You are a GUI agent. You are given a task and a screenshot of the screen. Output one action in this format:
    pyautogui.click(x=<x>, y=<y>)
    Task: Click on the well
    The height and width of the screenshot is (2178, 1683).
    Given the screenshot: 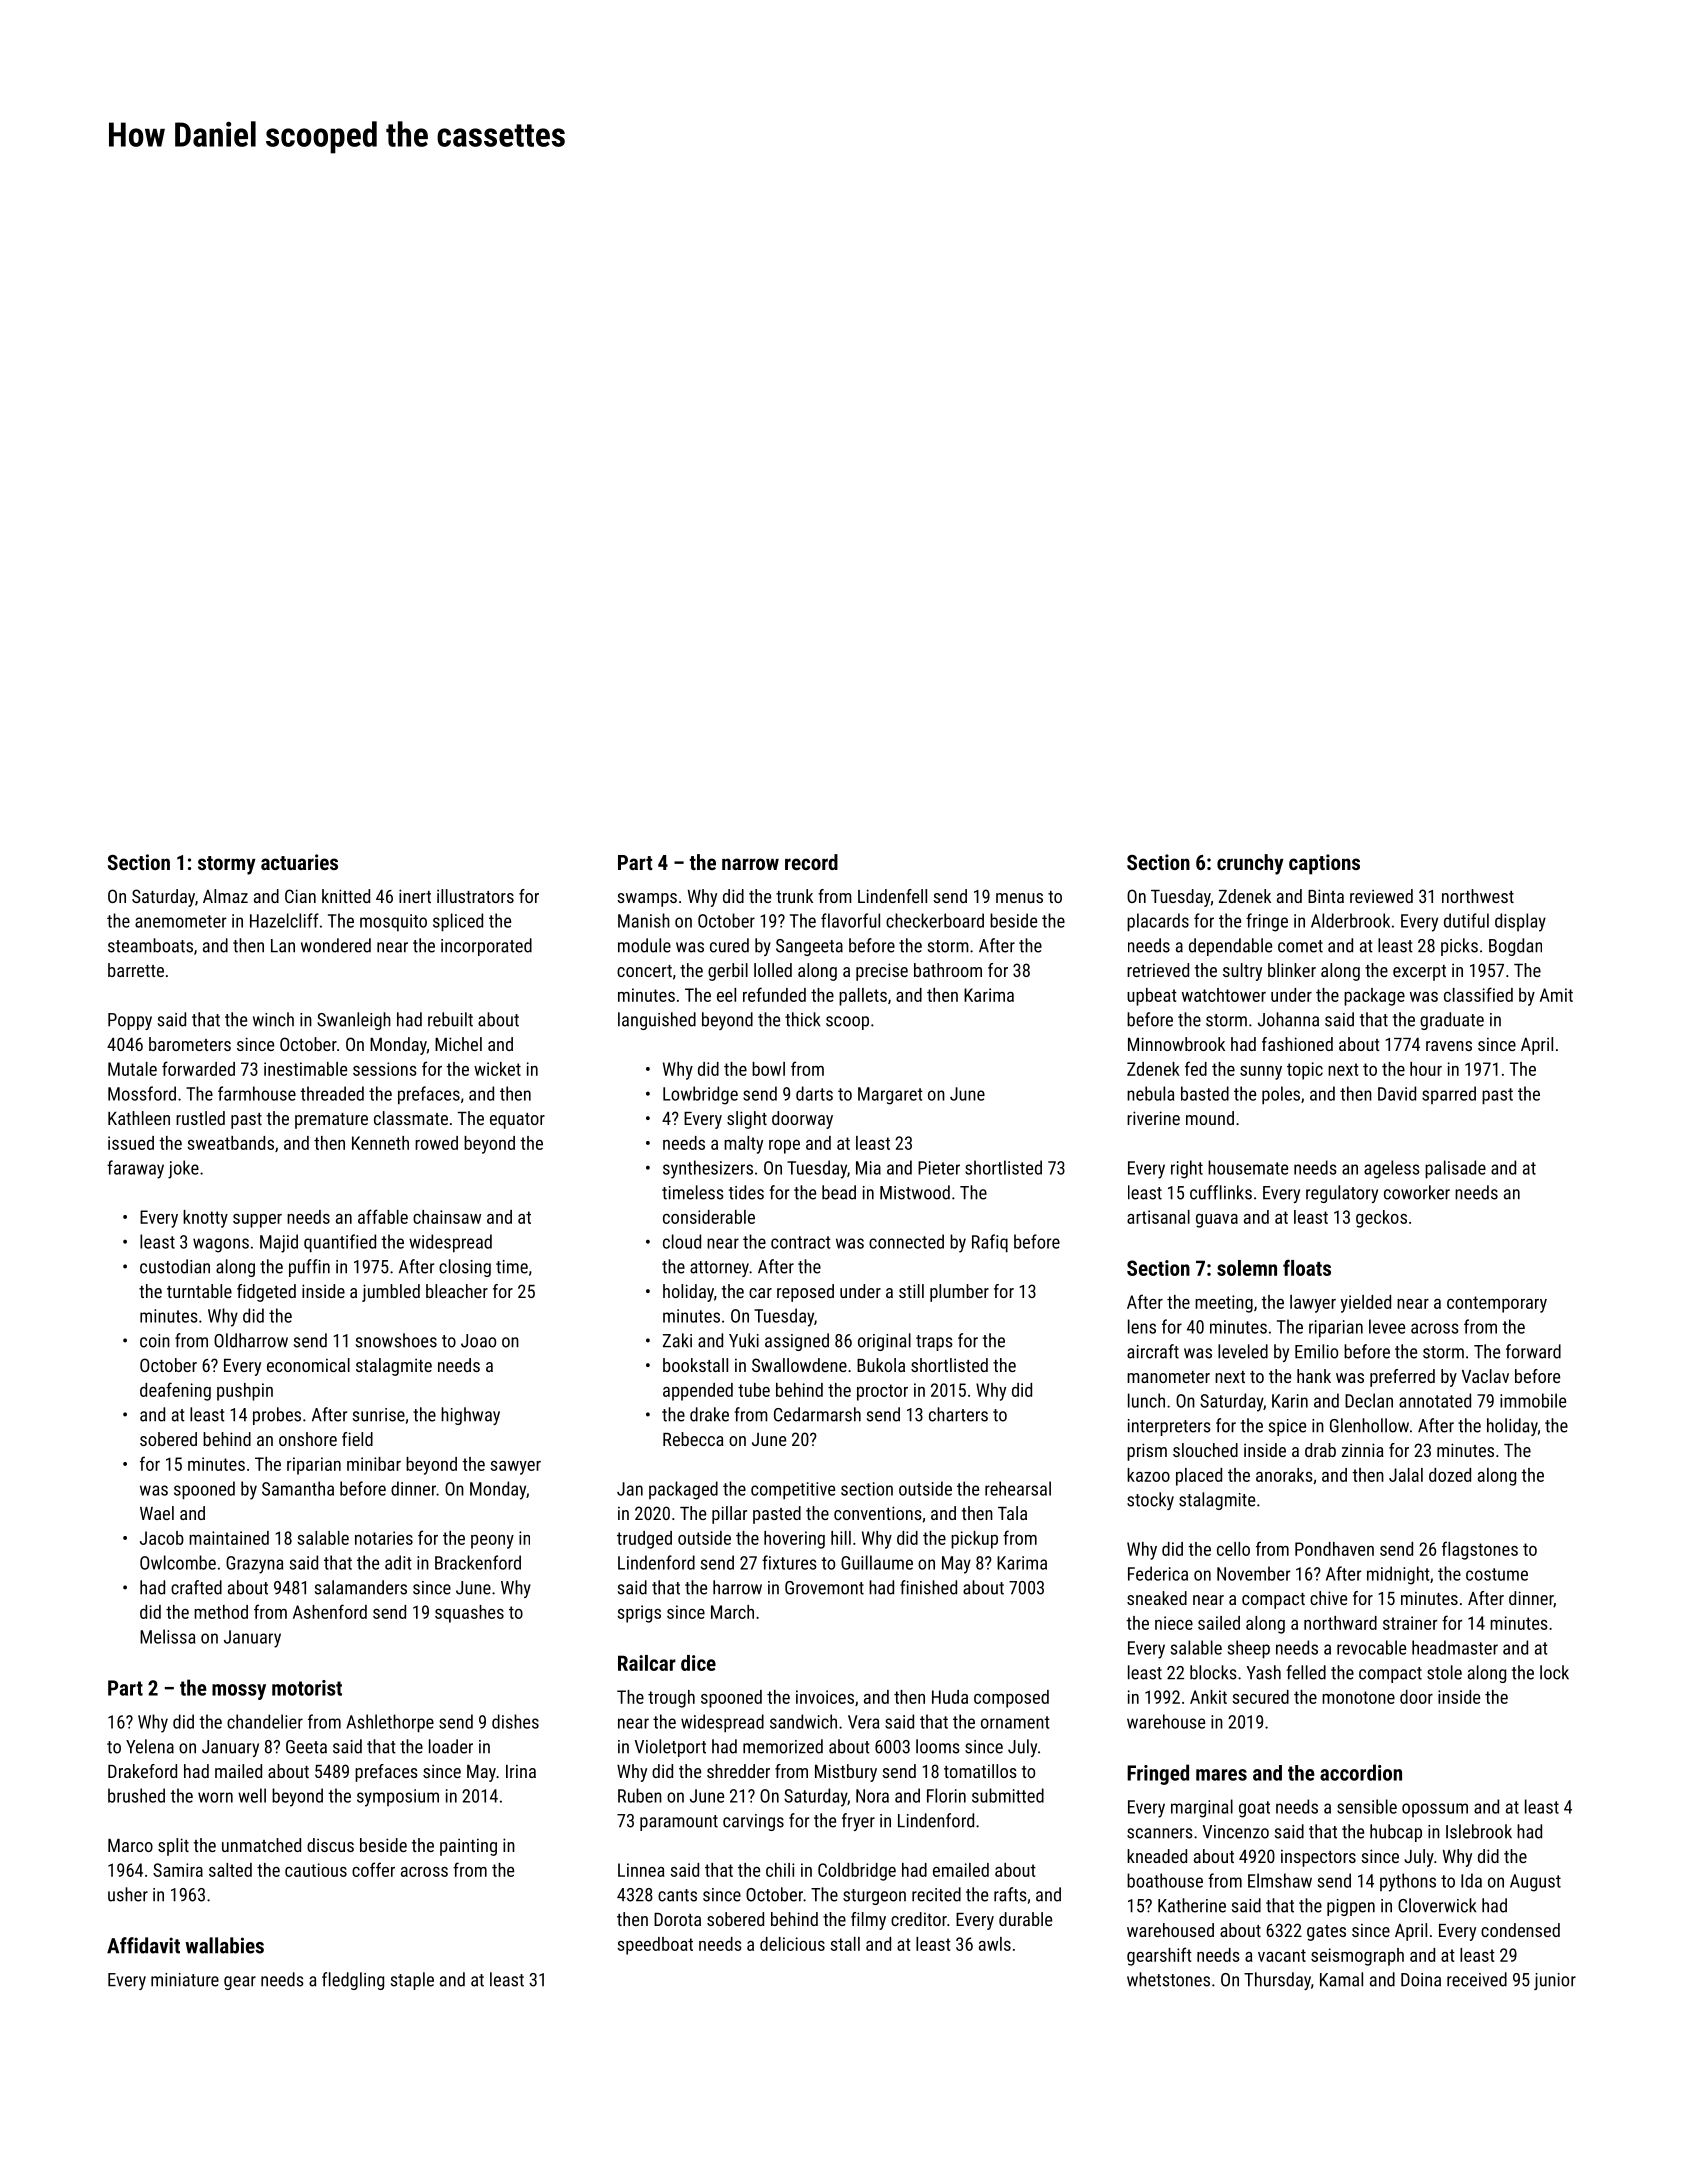 What is the action you would take?
    pyautogui.click(x=252, y=1795)
